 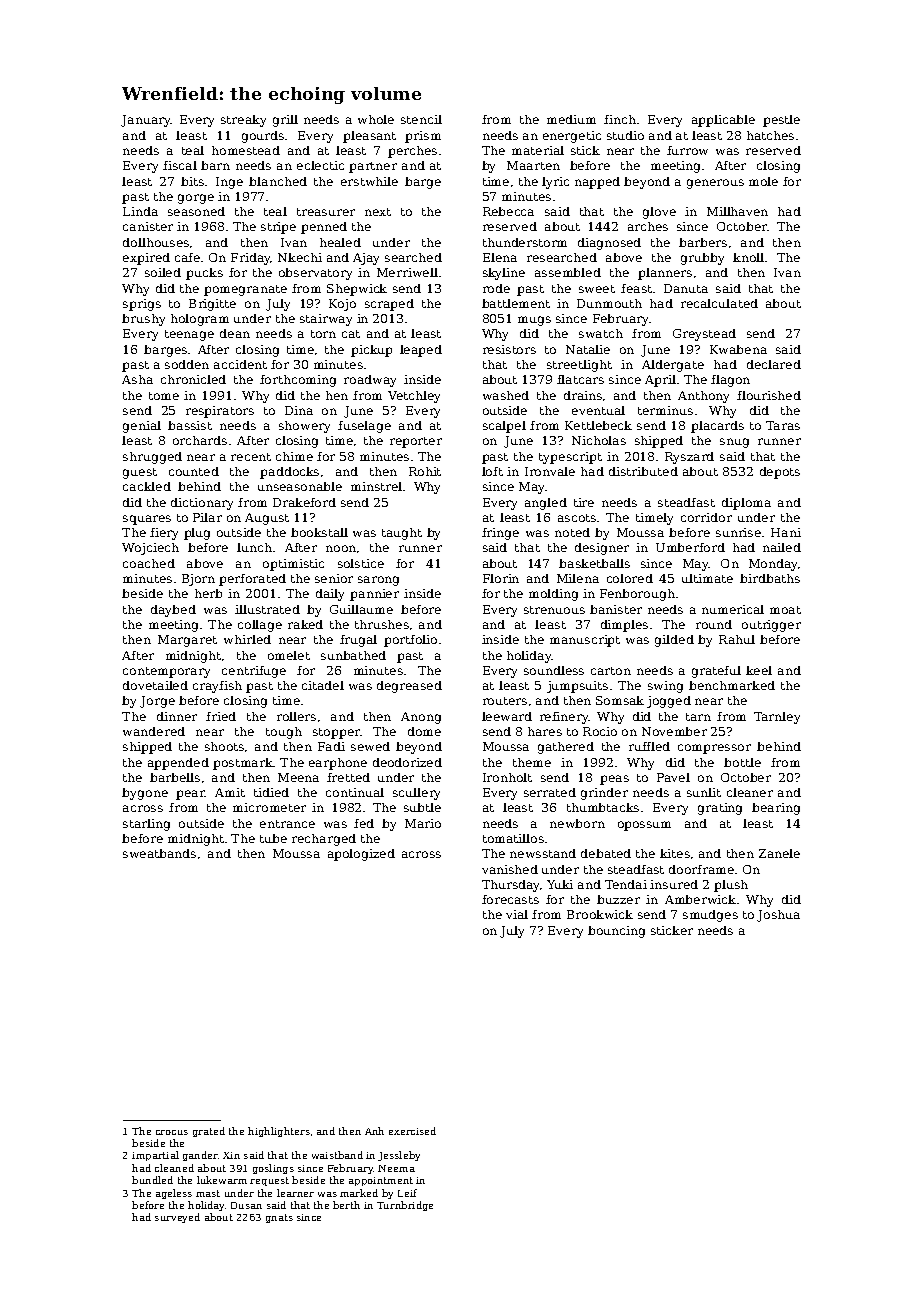 What do you see at coordinates (614, 780) in the page?
I see `peas` at bounding box center [614, 780].
